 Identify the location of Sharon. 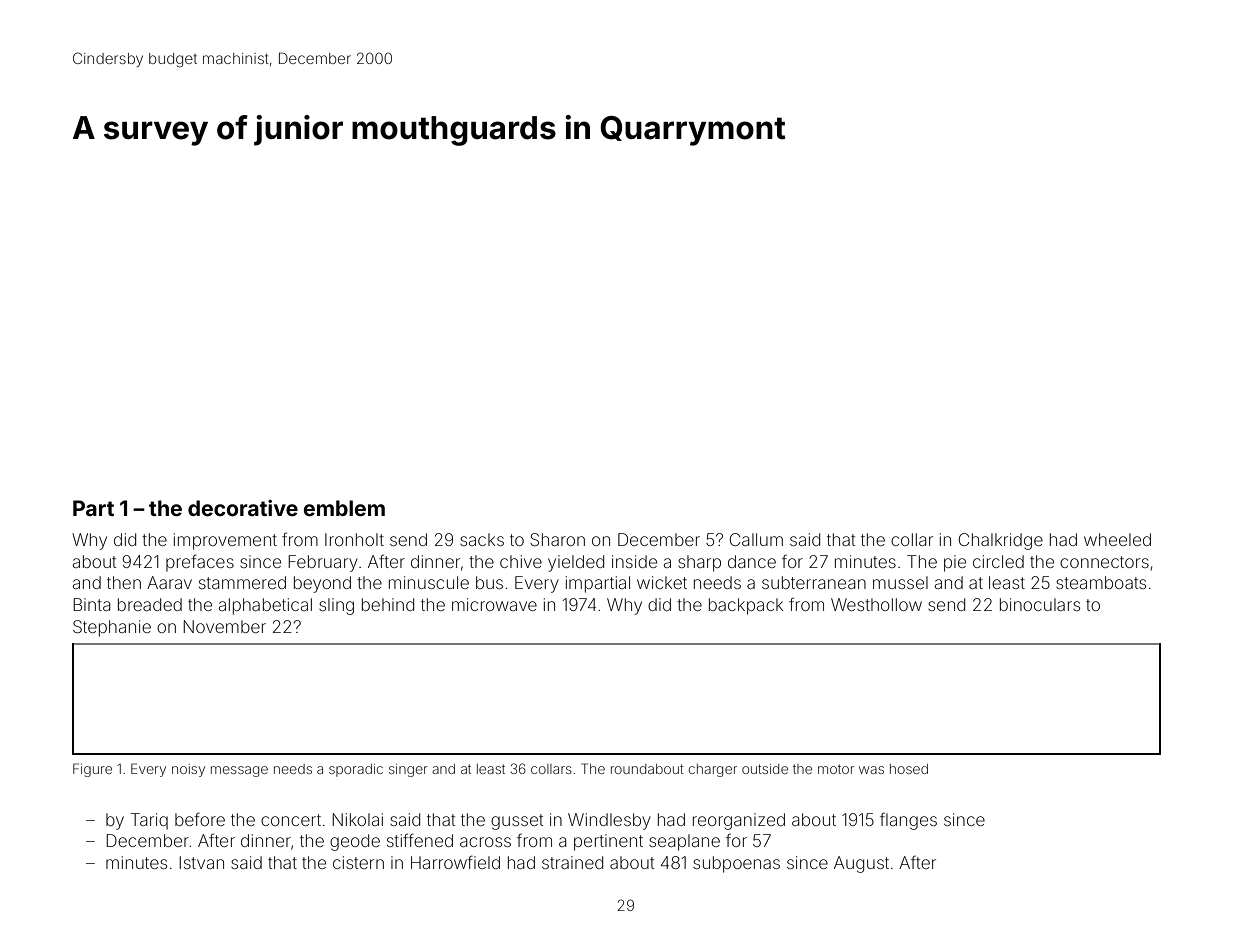
(557, 539).
